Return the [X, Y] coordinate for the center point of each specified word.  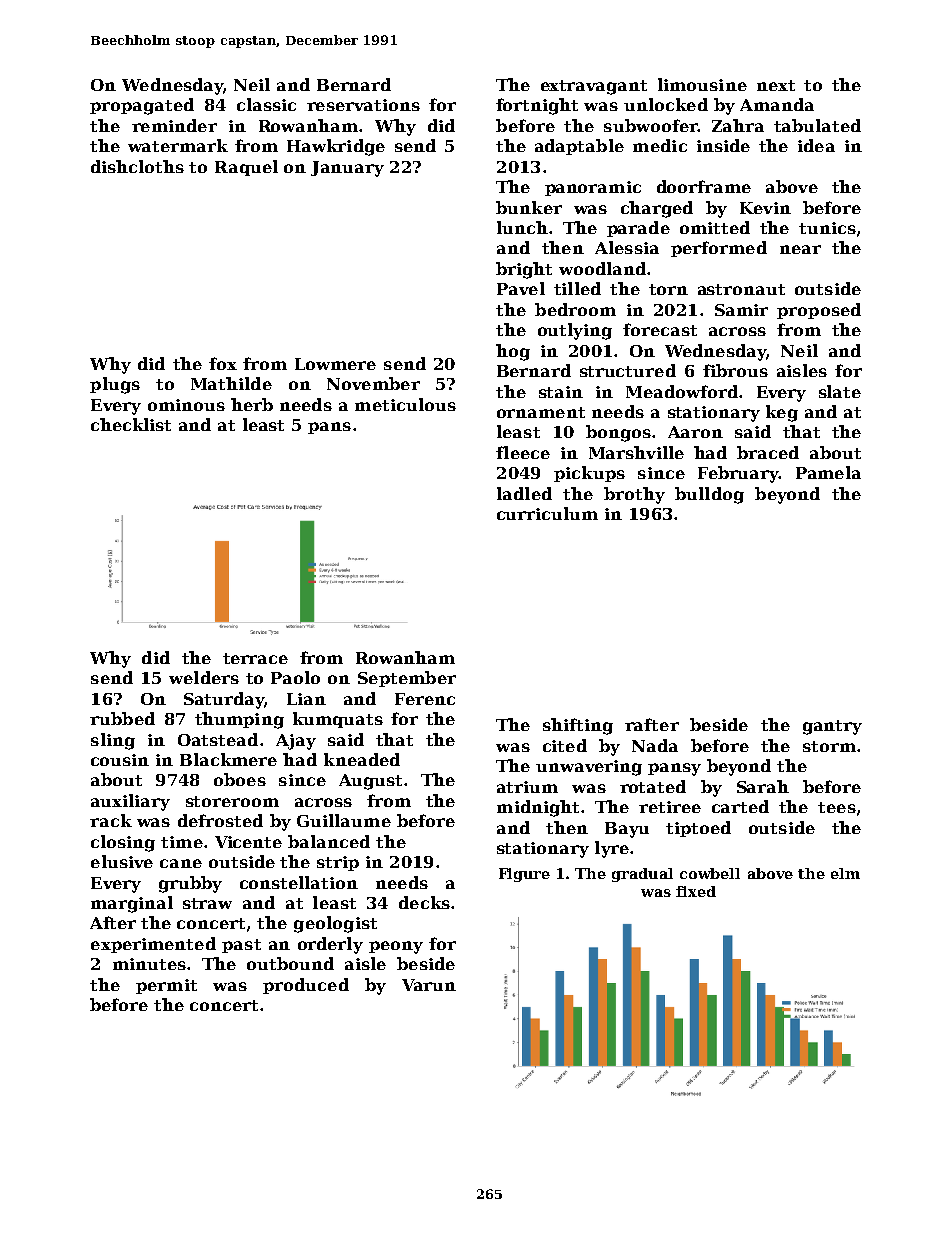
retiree [670, 807]
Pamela [828, 472]
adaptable [579, 147]
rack [111, 820]
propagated [142, 106]
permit [166, 986]
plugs [115, 385]
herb [252, 404]
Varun [429, 985]
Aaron [695, 432]
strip [338, 863]
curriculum [547, 513]
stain [561, 392]
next [776, 85]
